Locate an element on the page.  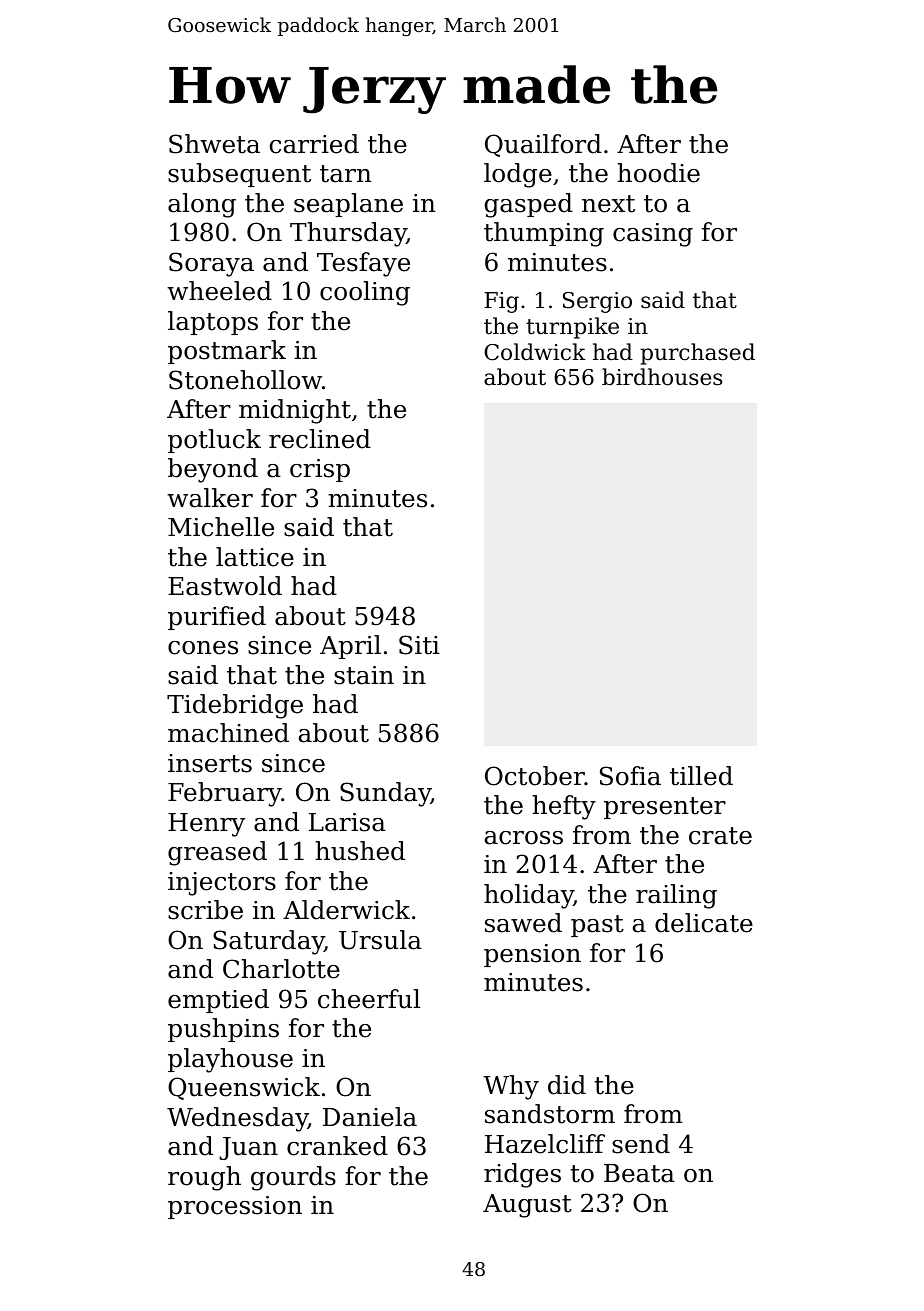
inserts is located at coordinates (210, 763).
